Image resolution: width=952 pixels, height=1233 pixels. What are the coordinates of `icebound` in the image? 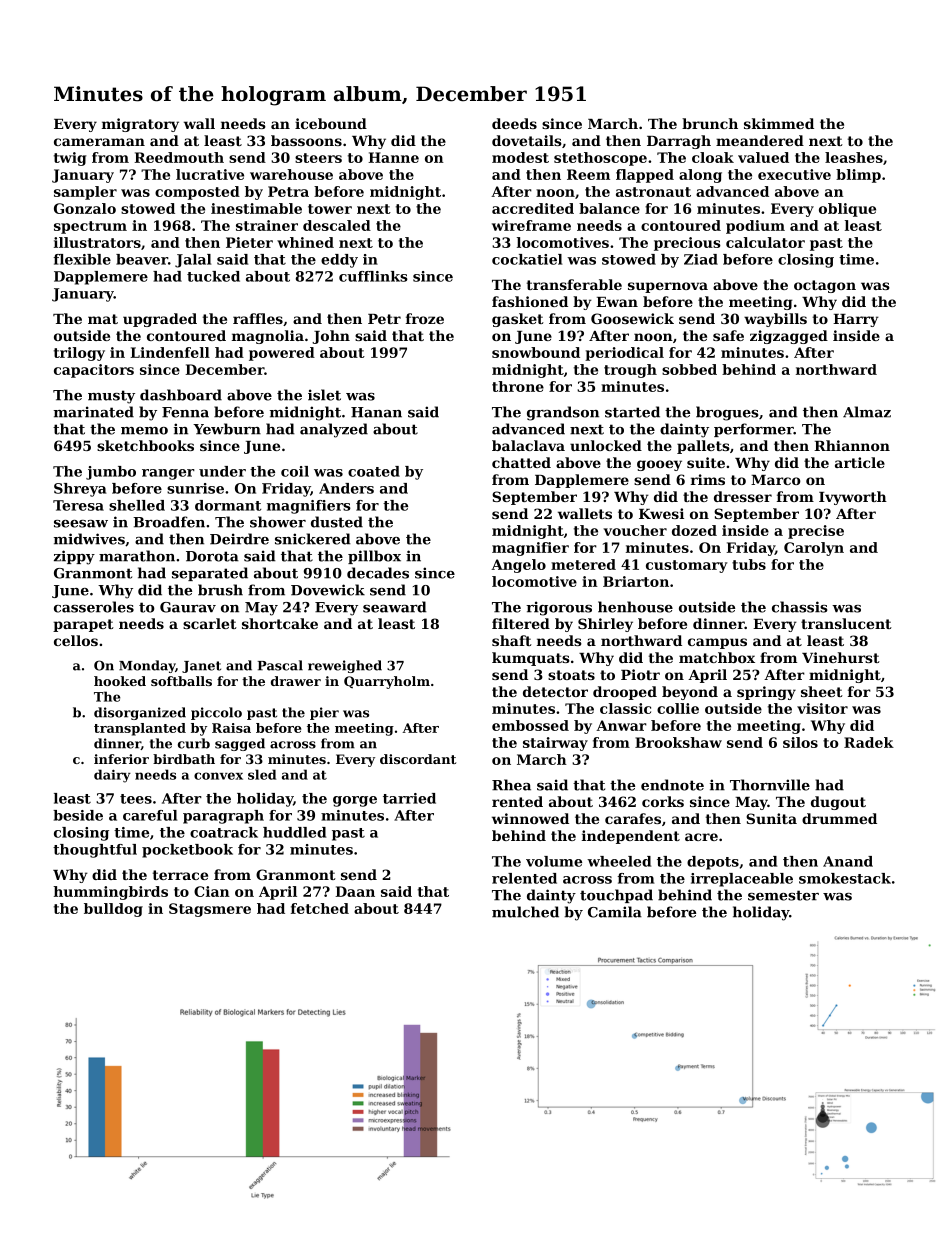 It's located at (331, 123).
